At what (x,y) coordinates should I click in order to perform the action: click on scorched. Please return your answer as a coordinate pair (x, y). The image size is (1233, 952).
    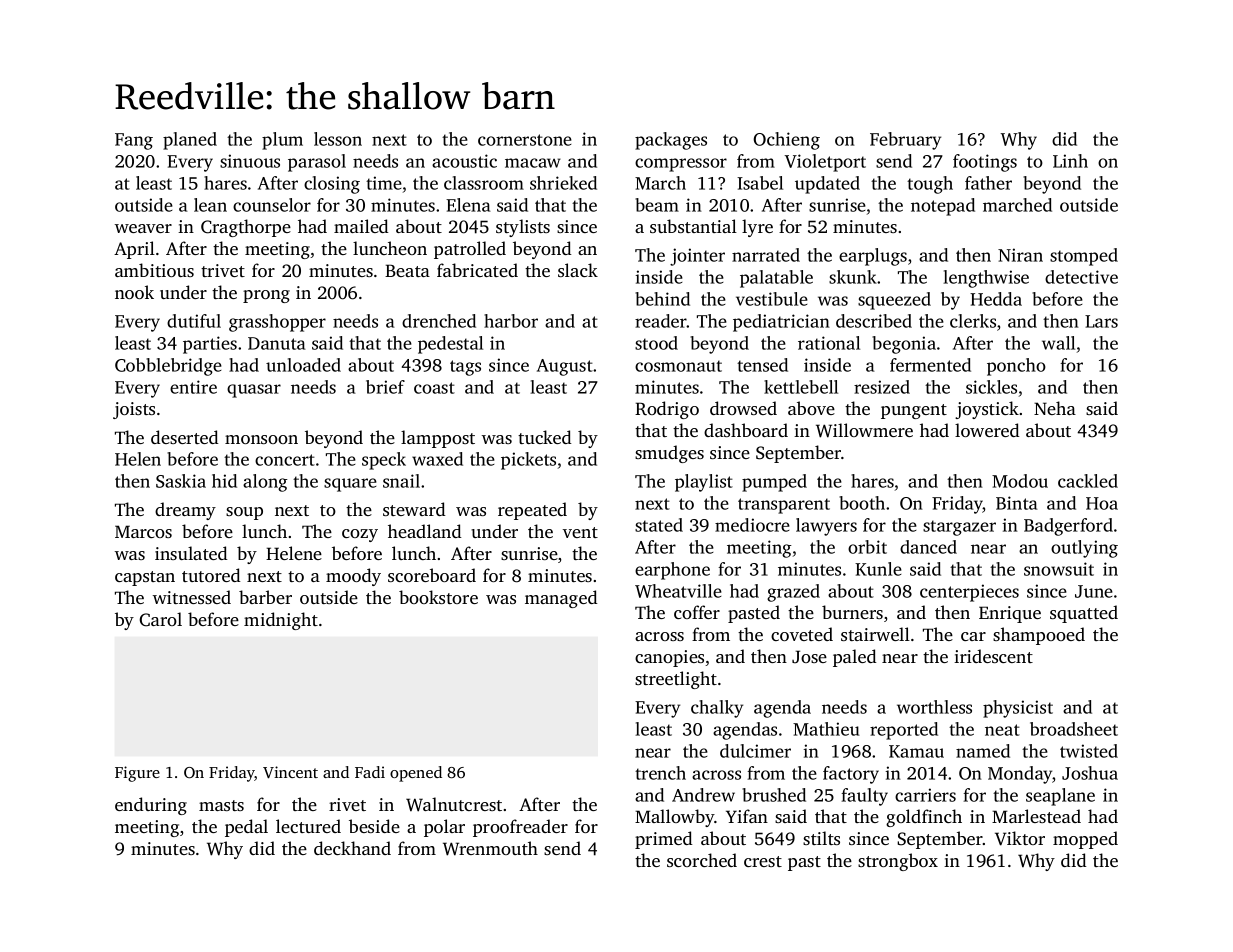
    Looking at the image, I should click on (702, 860).
